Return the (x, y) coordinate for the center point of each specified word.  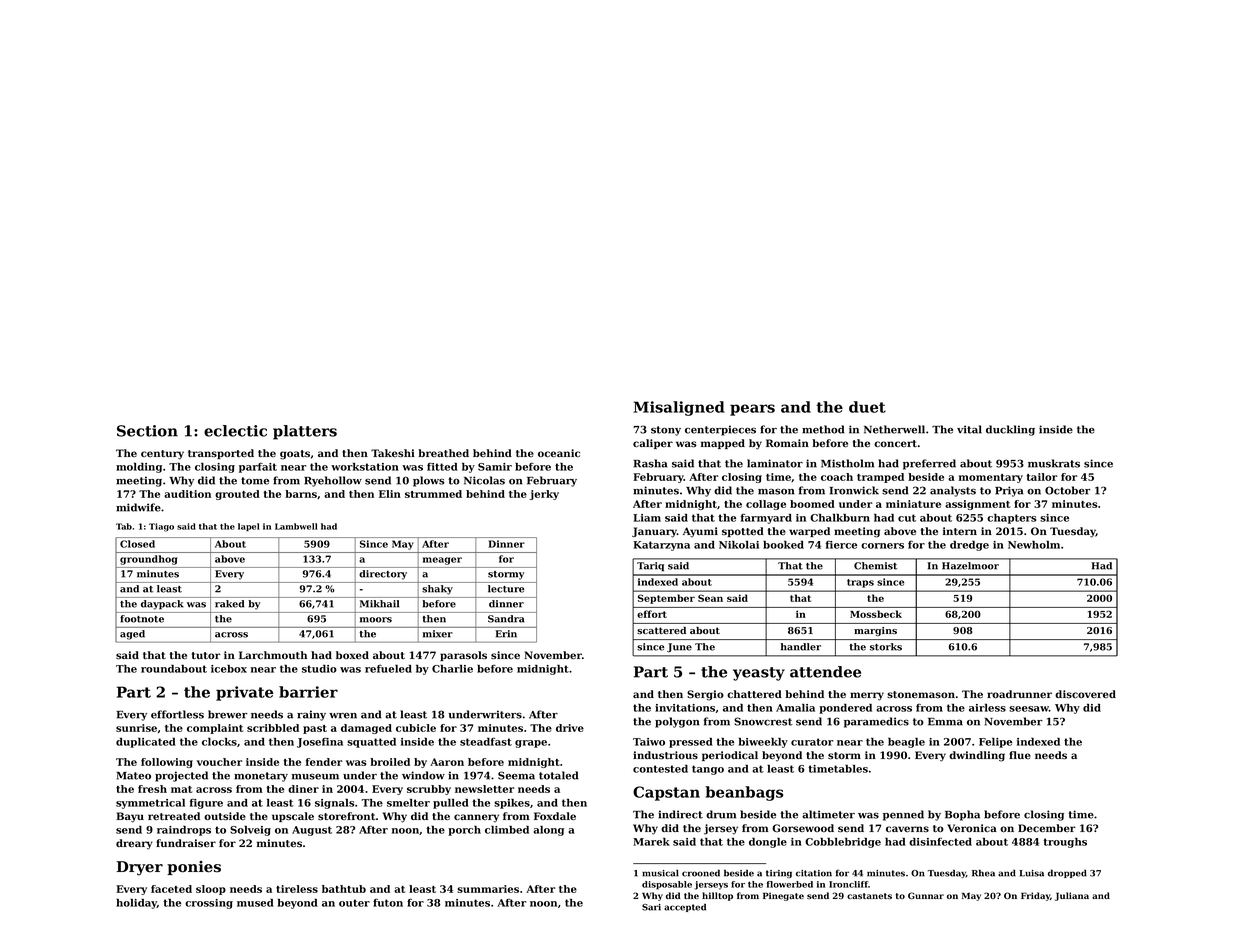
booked (783, 545)
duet (867, 407)
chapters (1011, 519)
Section (147, 431)
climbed (507, 830)
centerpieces (720, 430)
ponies (194, 868)
